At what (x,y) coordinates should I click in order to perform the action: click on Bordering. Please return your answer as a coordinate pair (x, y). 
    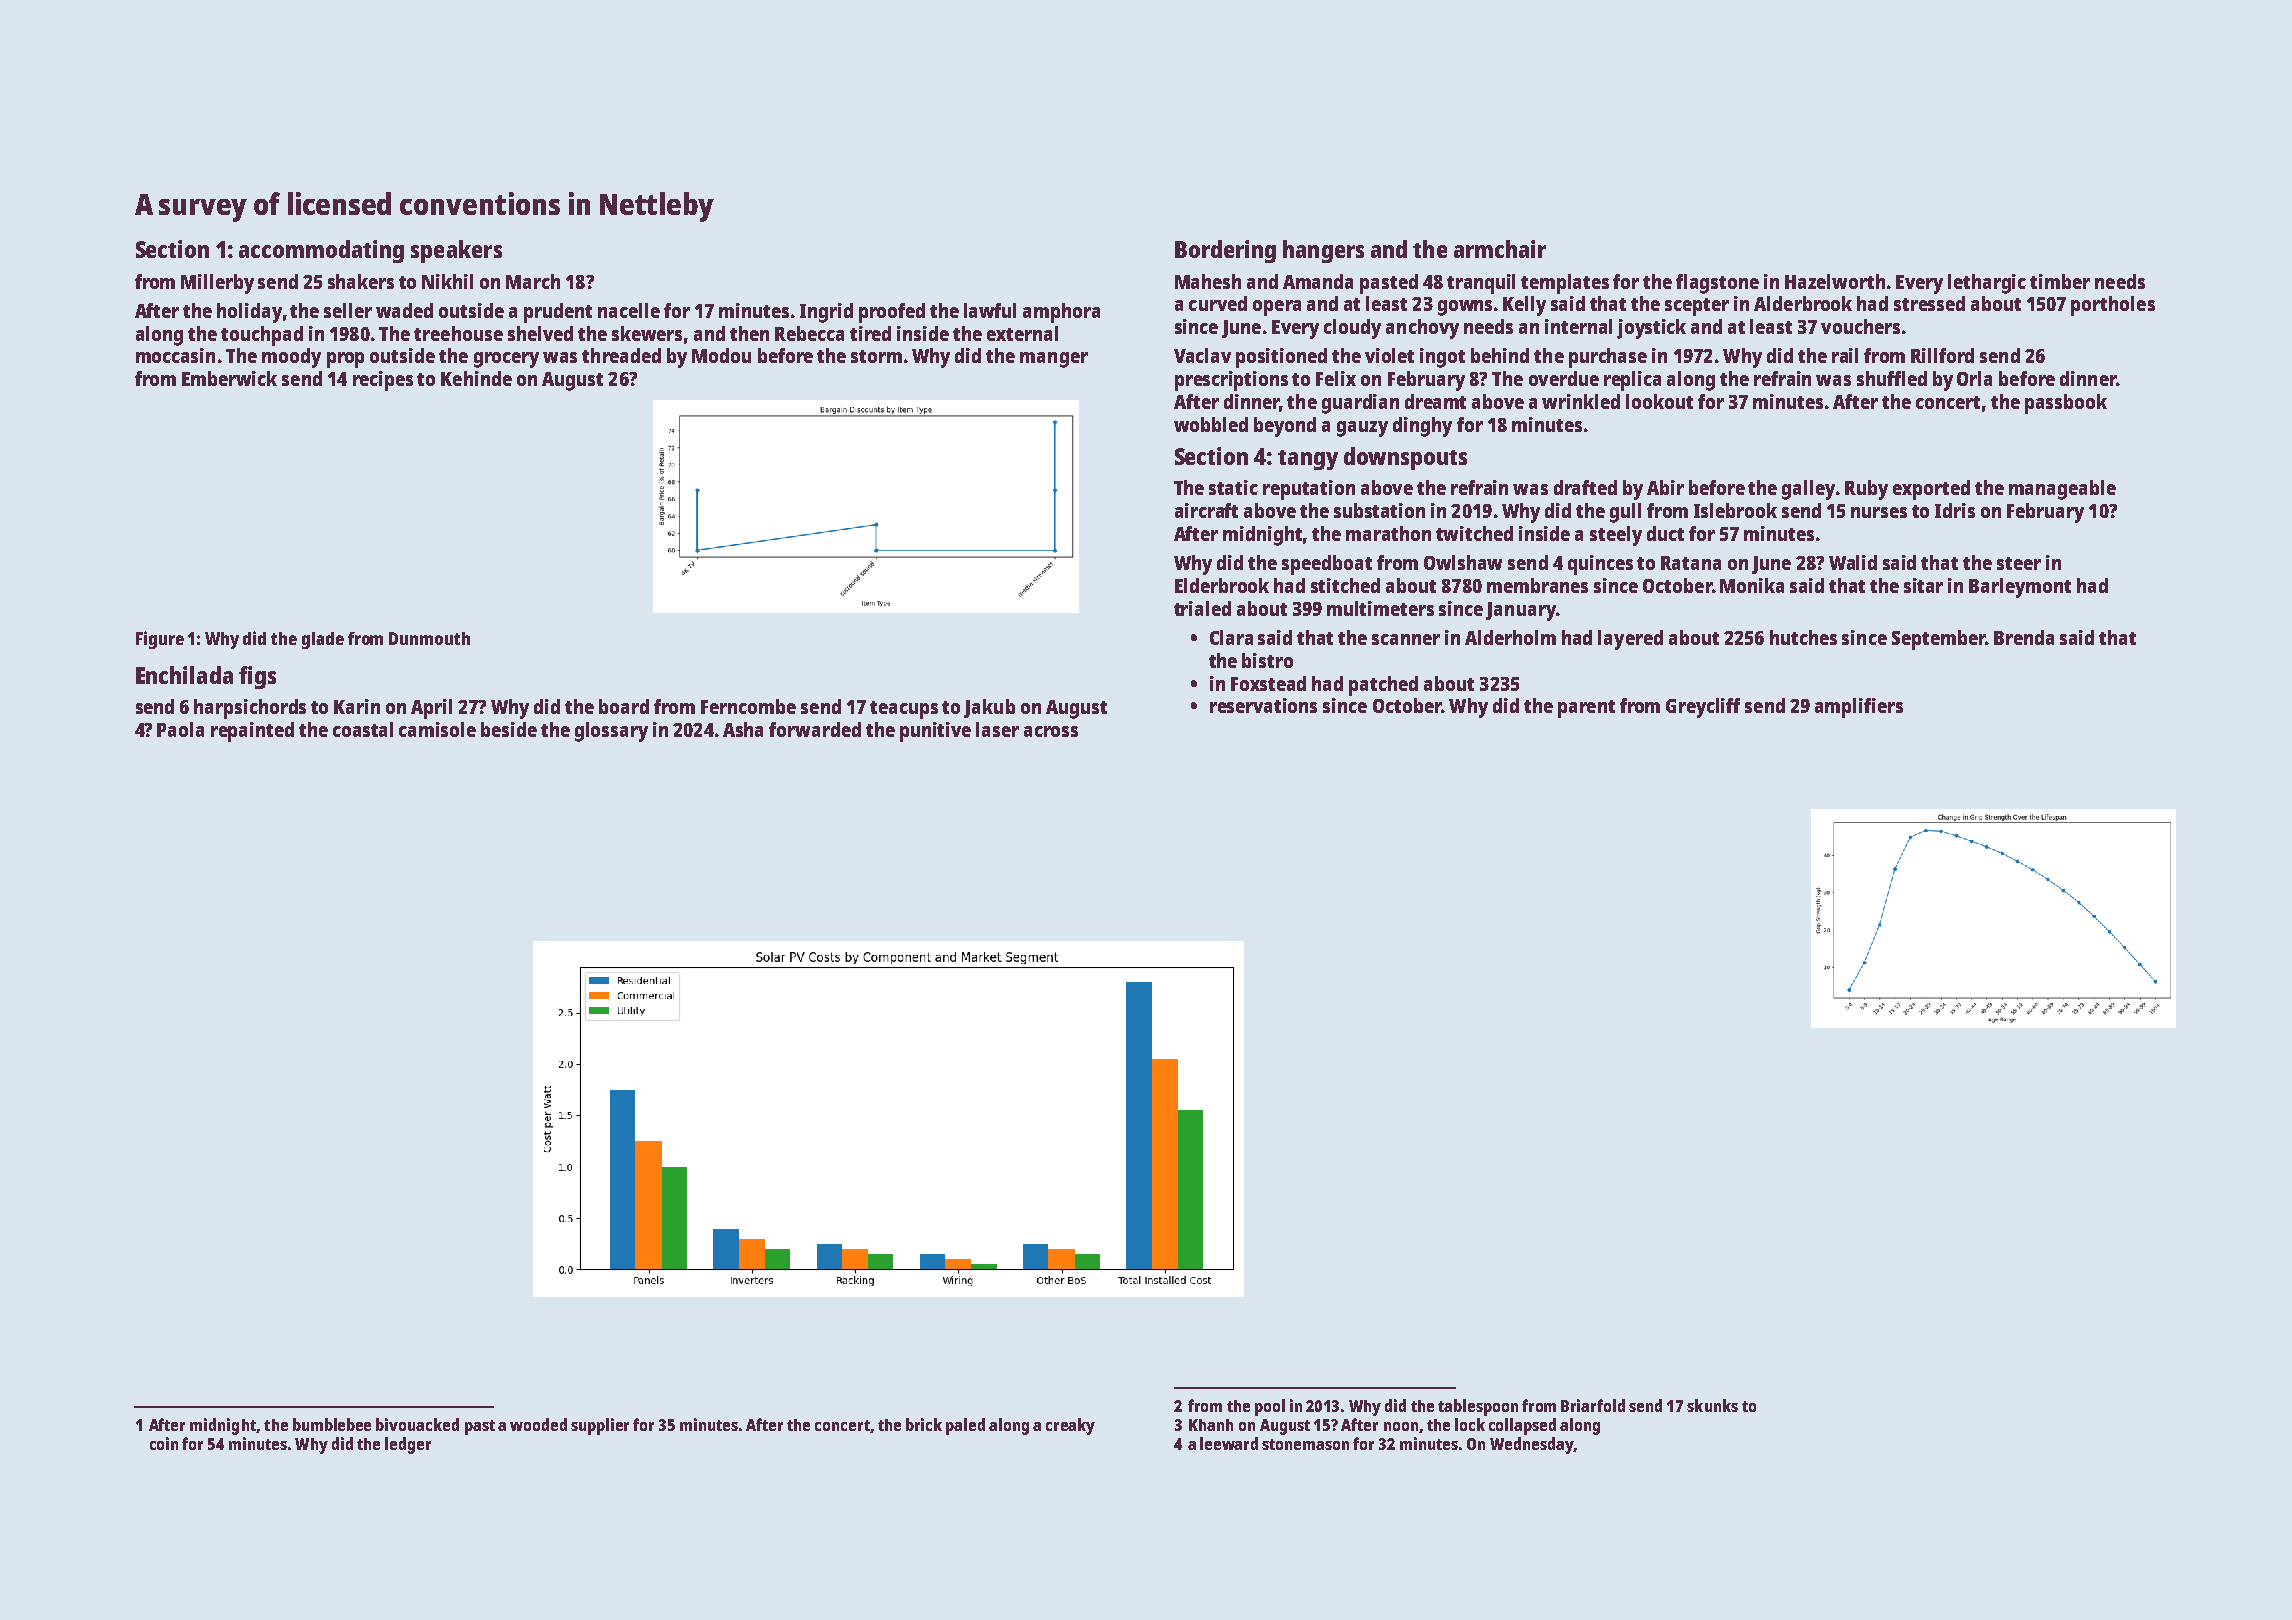
    Looking at the image, I should click on (1225, 251).
